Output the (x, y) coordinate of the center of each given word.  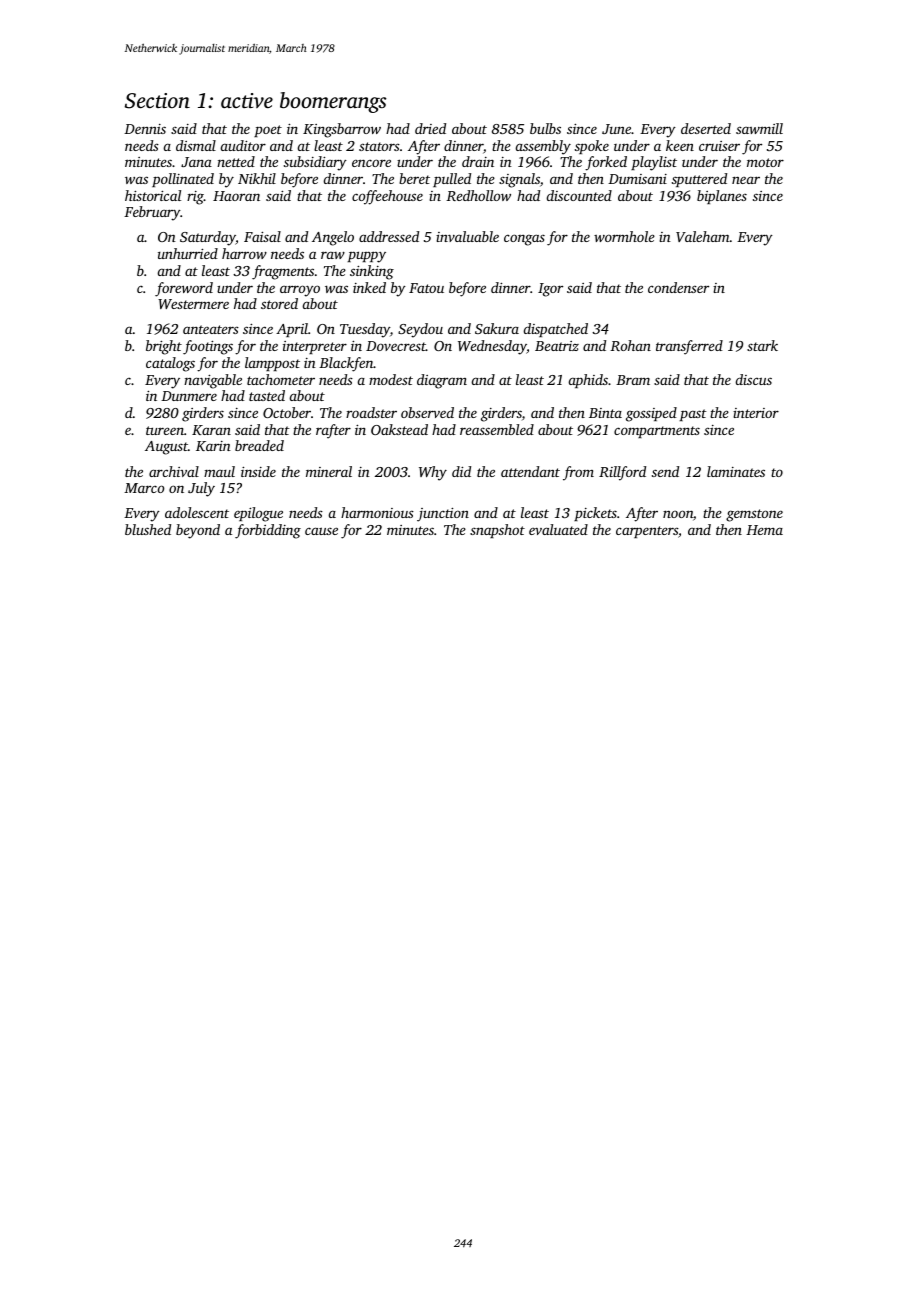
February (152, 213)
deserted (706, 128)
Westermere (193, 304)
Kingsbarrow (342, 130)
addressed (389, 236)
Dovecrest (396, 346)
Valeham (703, 236)
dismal (196, 145)
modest (391, 379)
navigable (213, 381)
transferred (689, 347)
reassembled (497, 429)
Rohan (630, 345)
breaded (259, 445)
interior (756, 413)
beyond (198, 531)
